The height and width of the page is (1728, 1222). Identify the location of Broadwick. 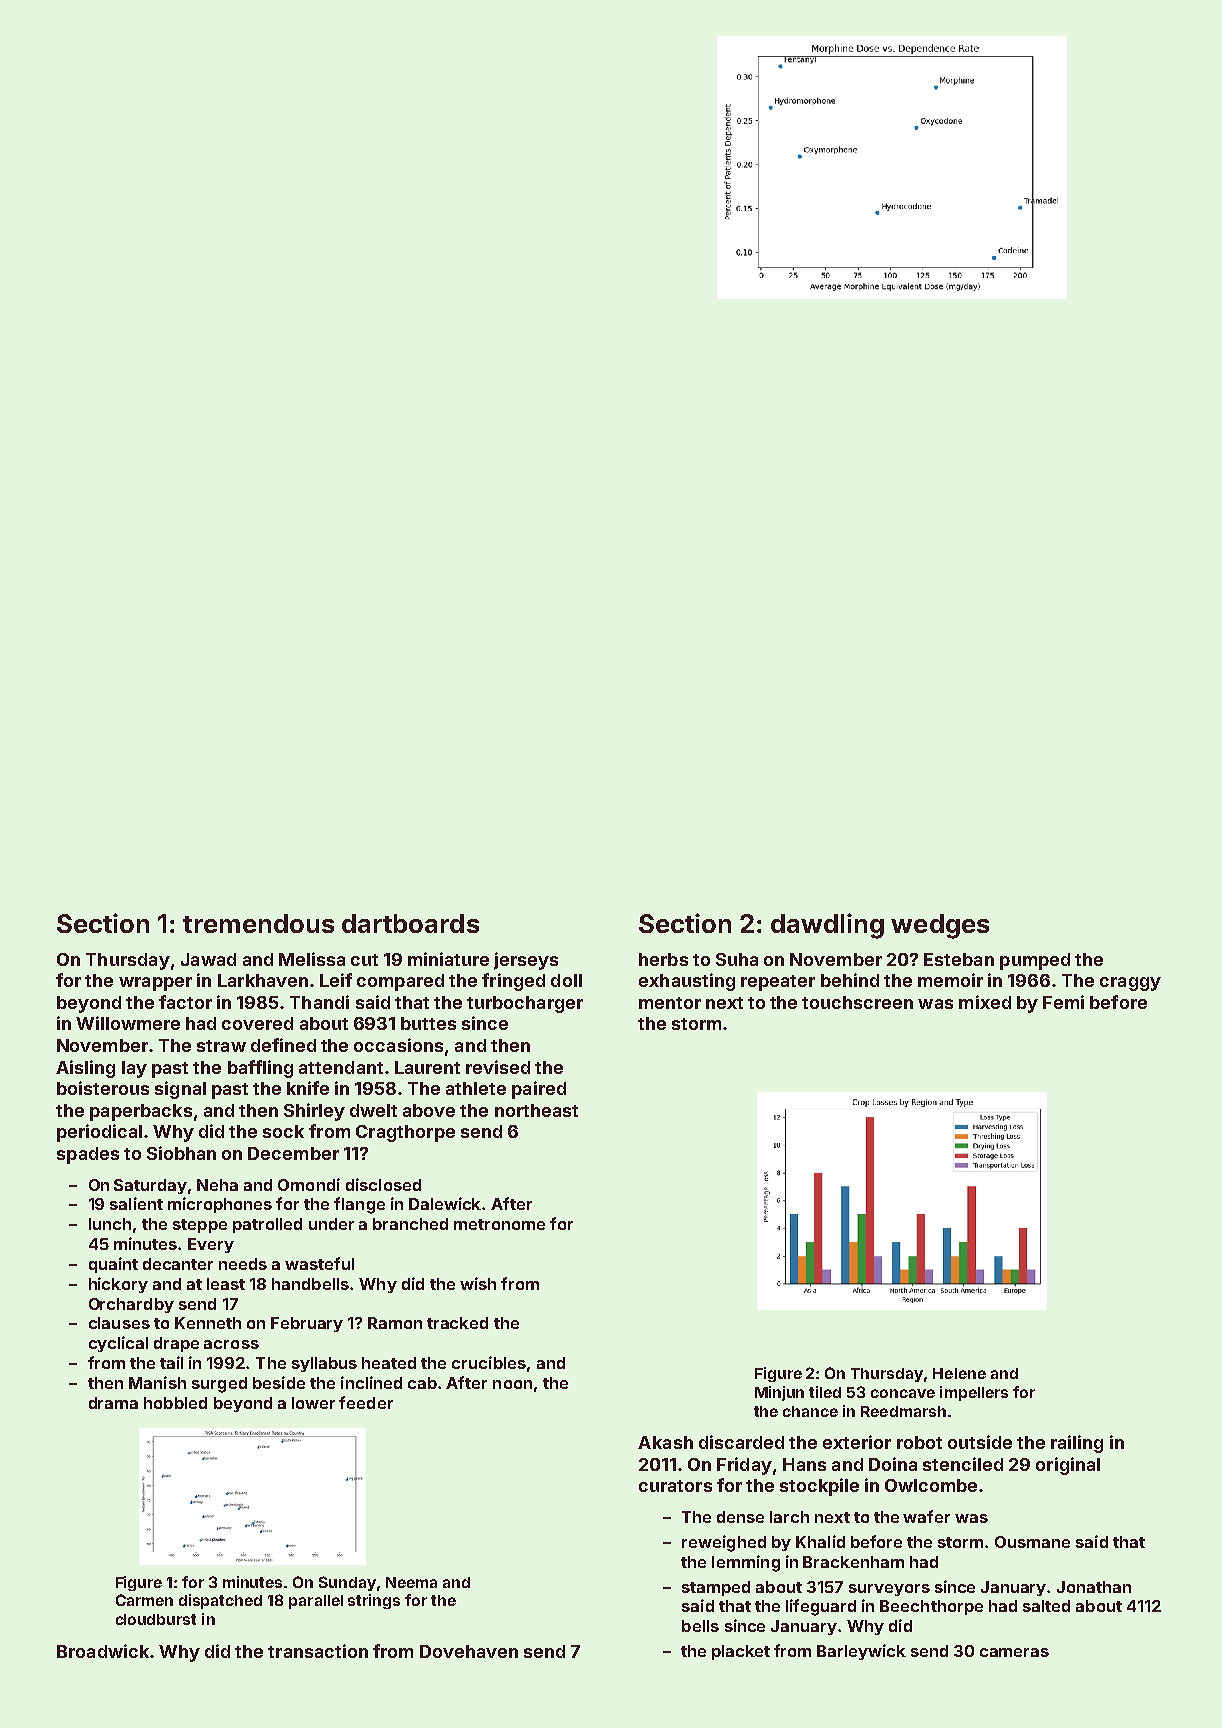
(103, 1651).
